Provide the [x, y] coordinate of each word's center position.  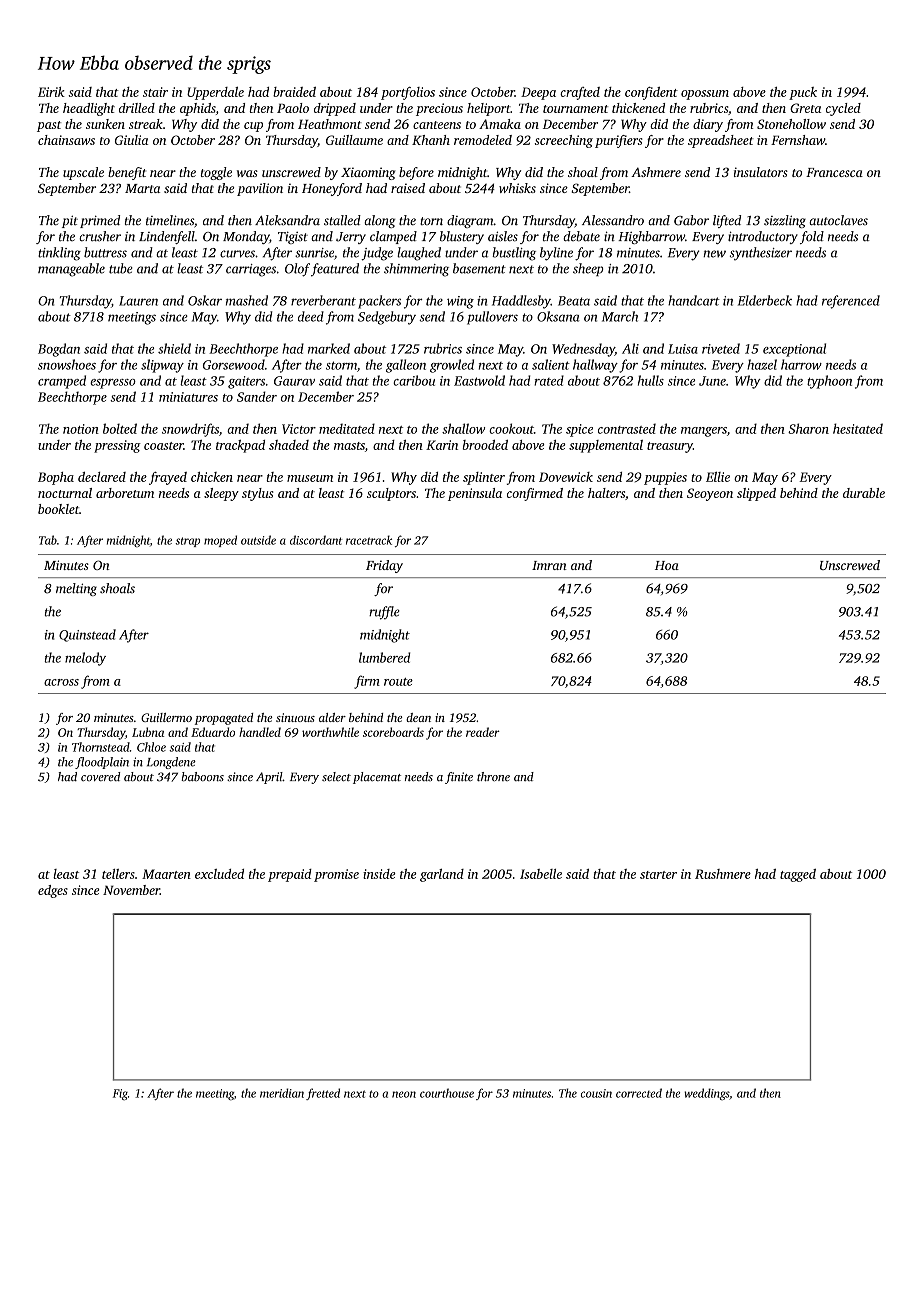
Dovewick [566, 477]
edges [53, 891]
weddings [706, 1094]
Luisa [683, 349]
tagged [798, 875]
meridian [282, 1093]
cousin [596, 1093]
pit [70, 221]
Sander [257, 396]
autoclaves [838, 220]
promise [336, 875]
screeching [564, 141]
